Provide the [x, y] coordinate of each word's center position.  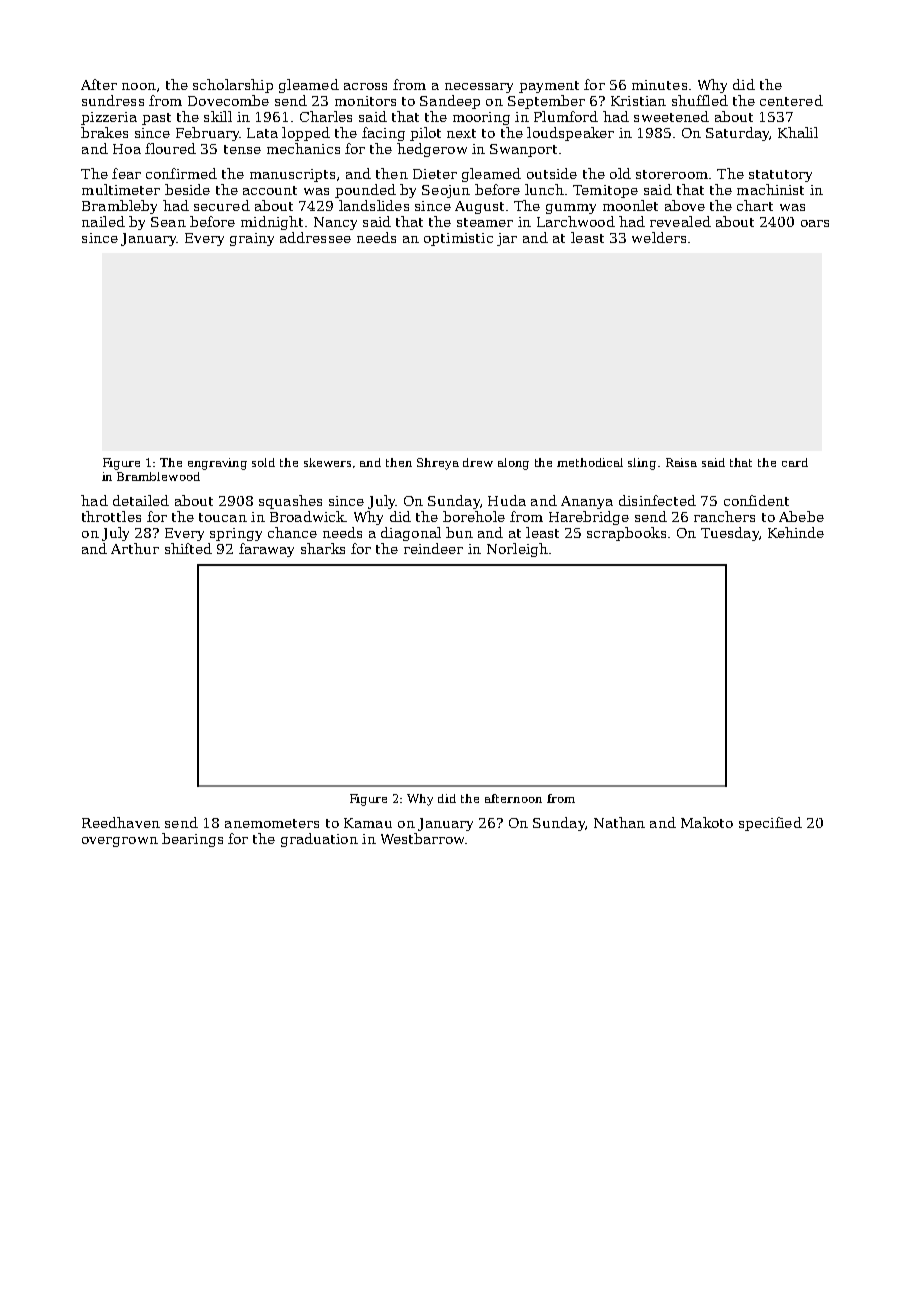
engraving [217, 464]
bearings [192, 840]
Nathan [619, 822]
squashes [290, 502]
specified [770, 824]
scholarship [233, 86]
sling [642, 464]
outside [552, 173]
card [795, 462]
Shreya [438, 464]
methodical [590, 462]
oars [815, 223]
